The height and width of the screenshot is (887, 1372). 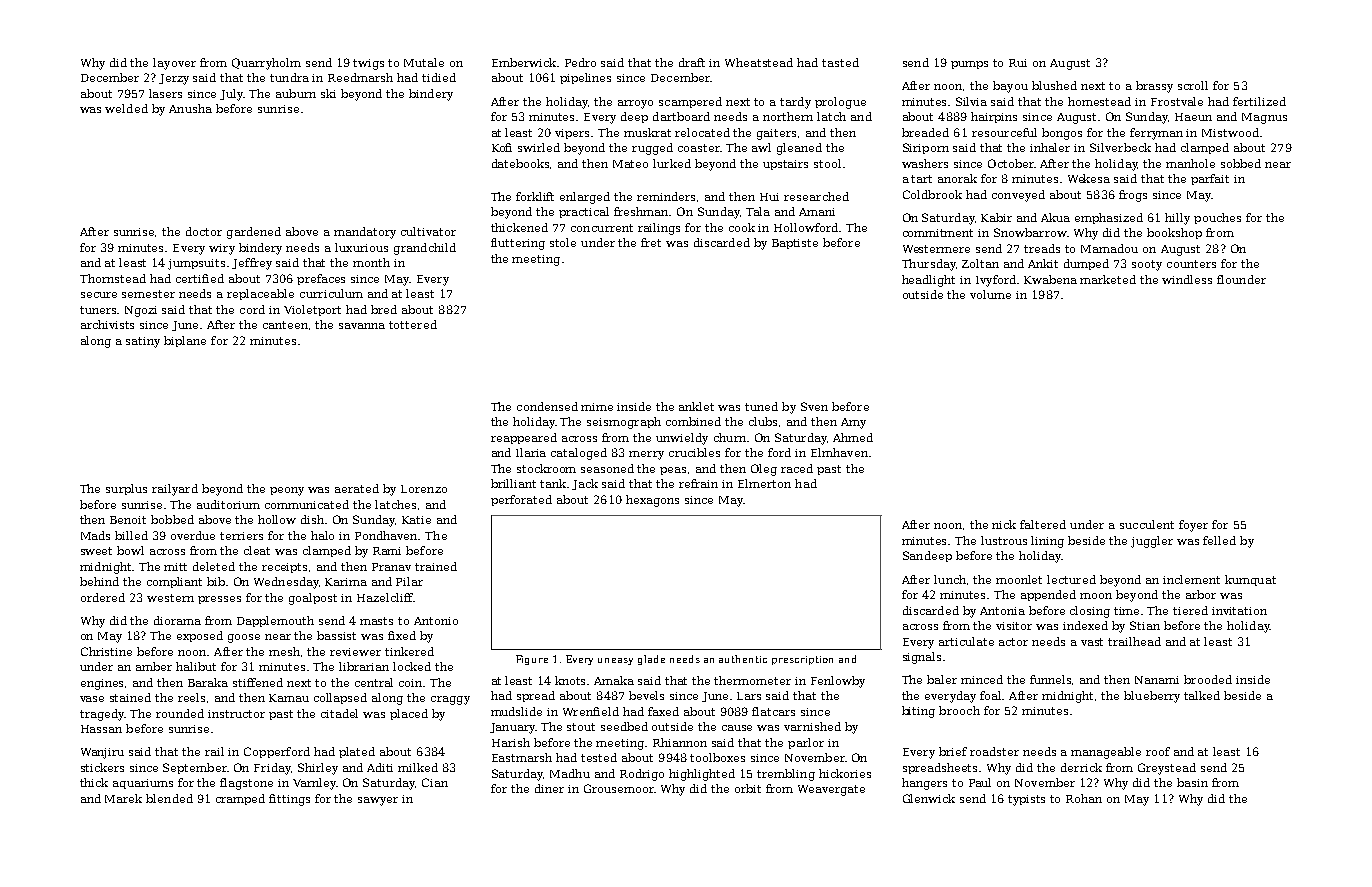 I want to click on twigs, so click(x=368, y=64).
